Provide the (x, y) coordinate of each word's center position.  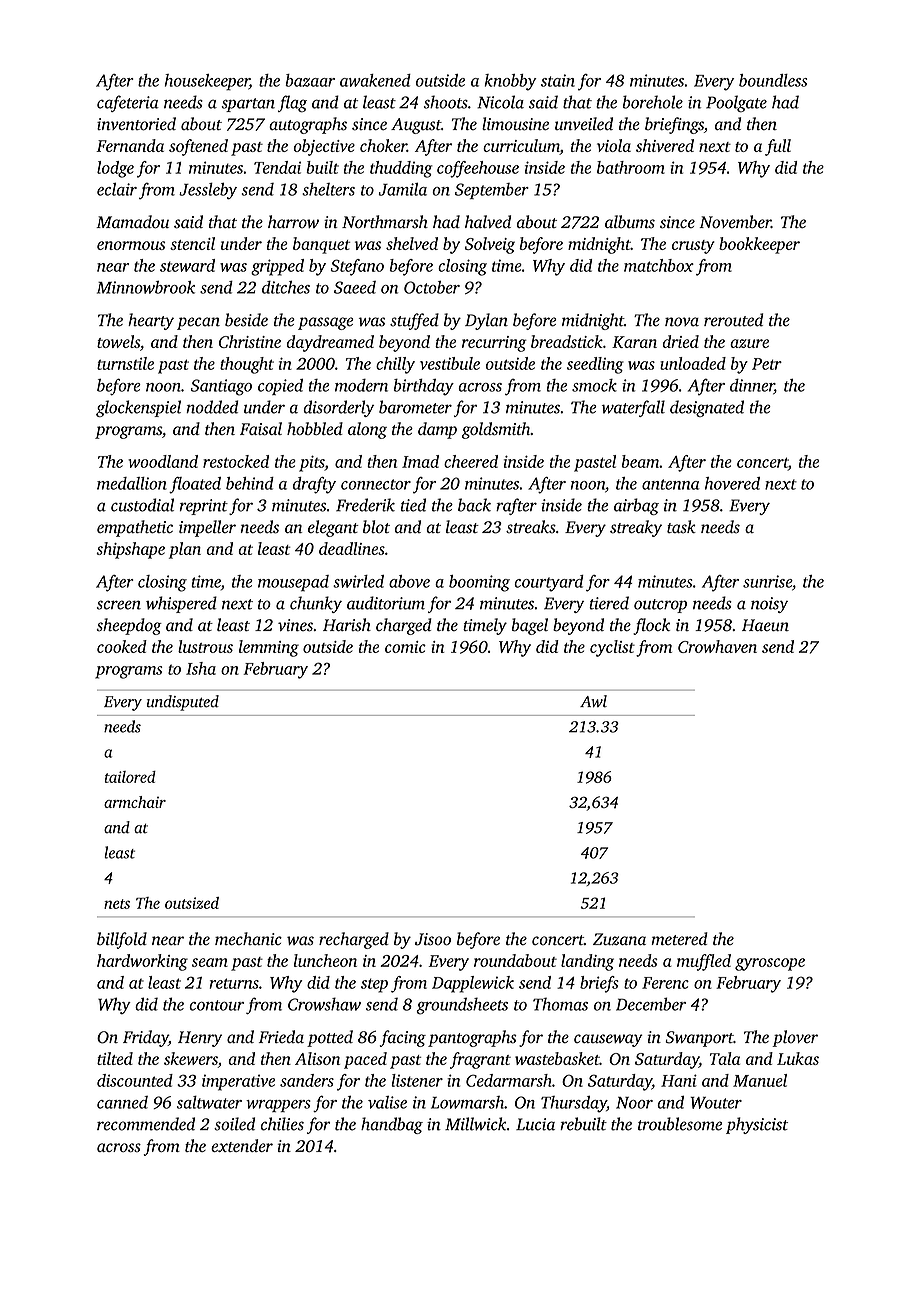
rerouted (733, 320)
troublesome (680, 1124)
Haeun (765, 625)
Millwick (476, 1124)
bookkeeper (759, 245)
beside (246, 320)
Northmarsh (385, 222)
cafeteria (128, 103)
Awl (593, 701)
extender (242, 1145)
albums (630, 222)
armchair (135, 802)
